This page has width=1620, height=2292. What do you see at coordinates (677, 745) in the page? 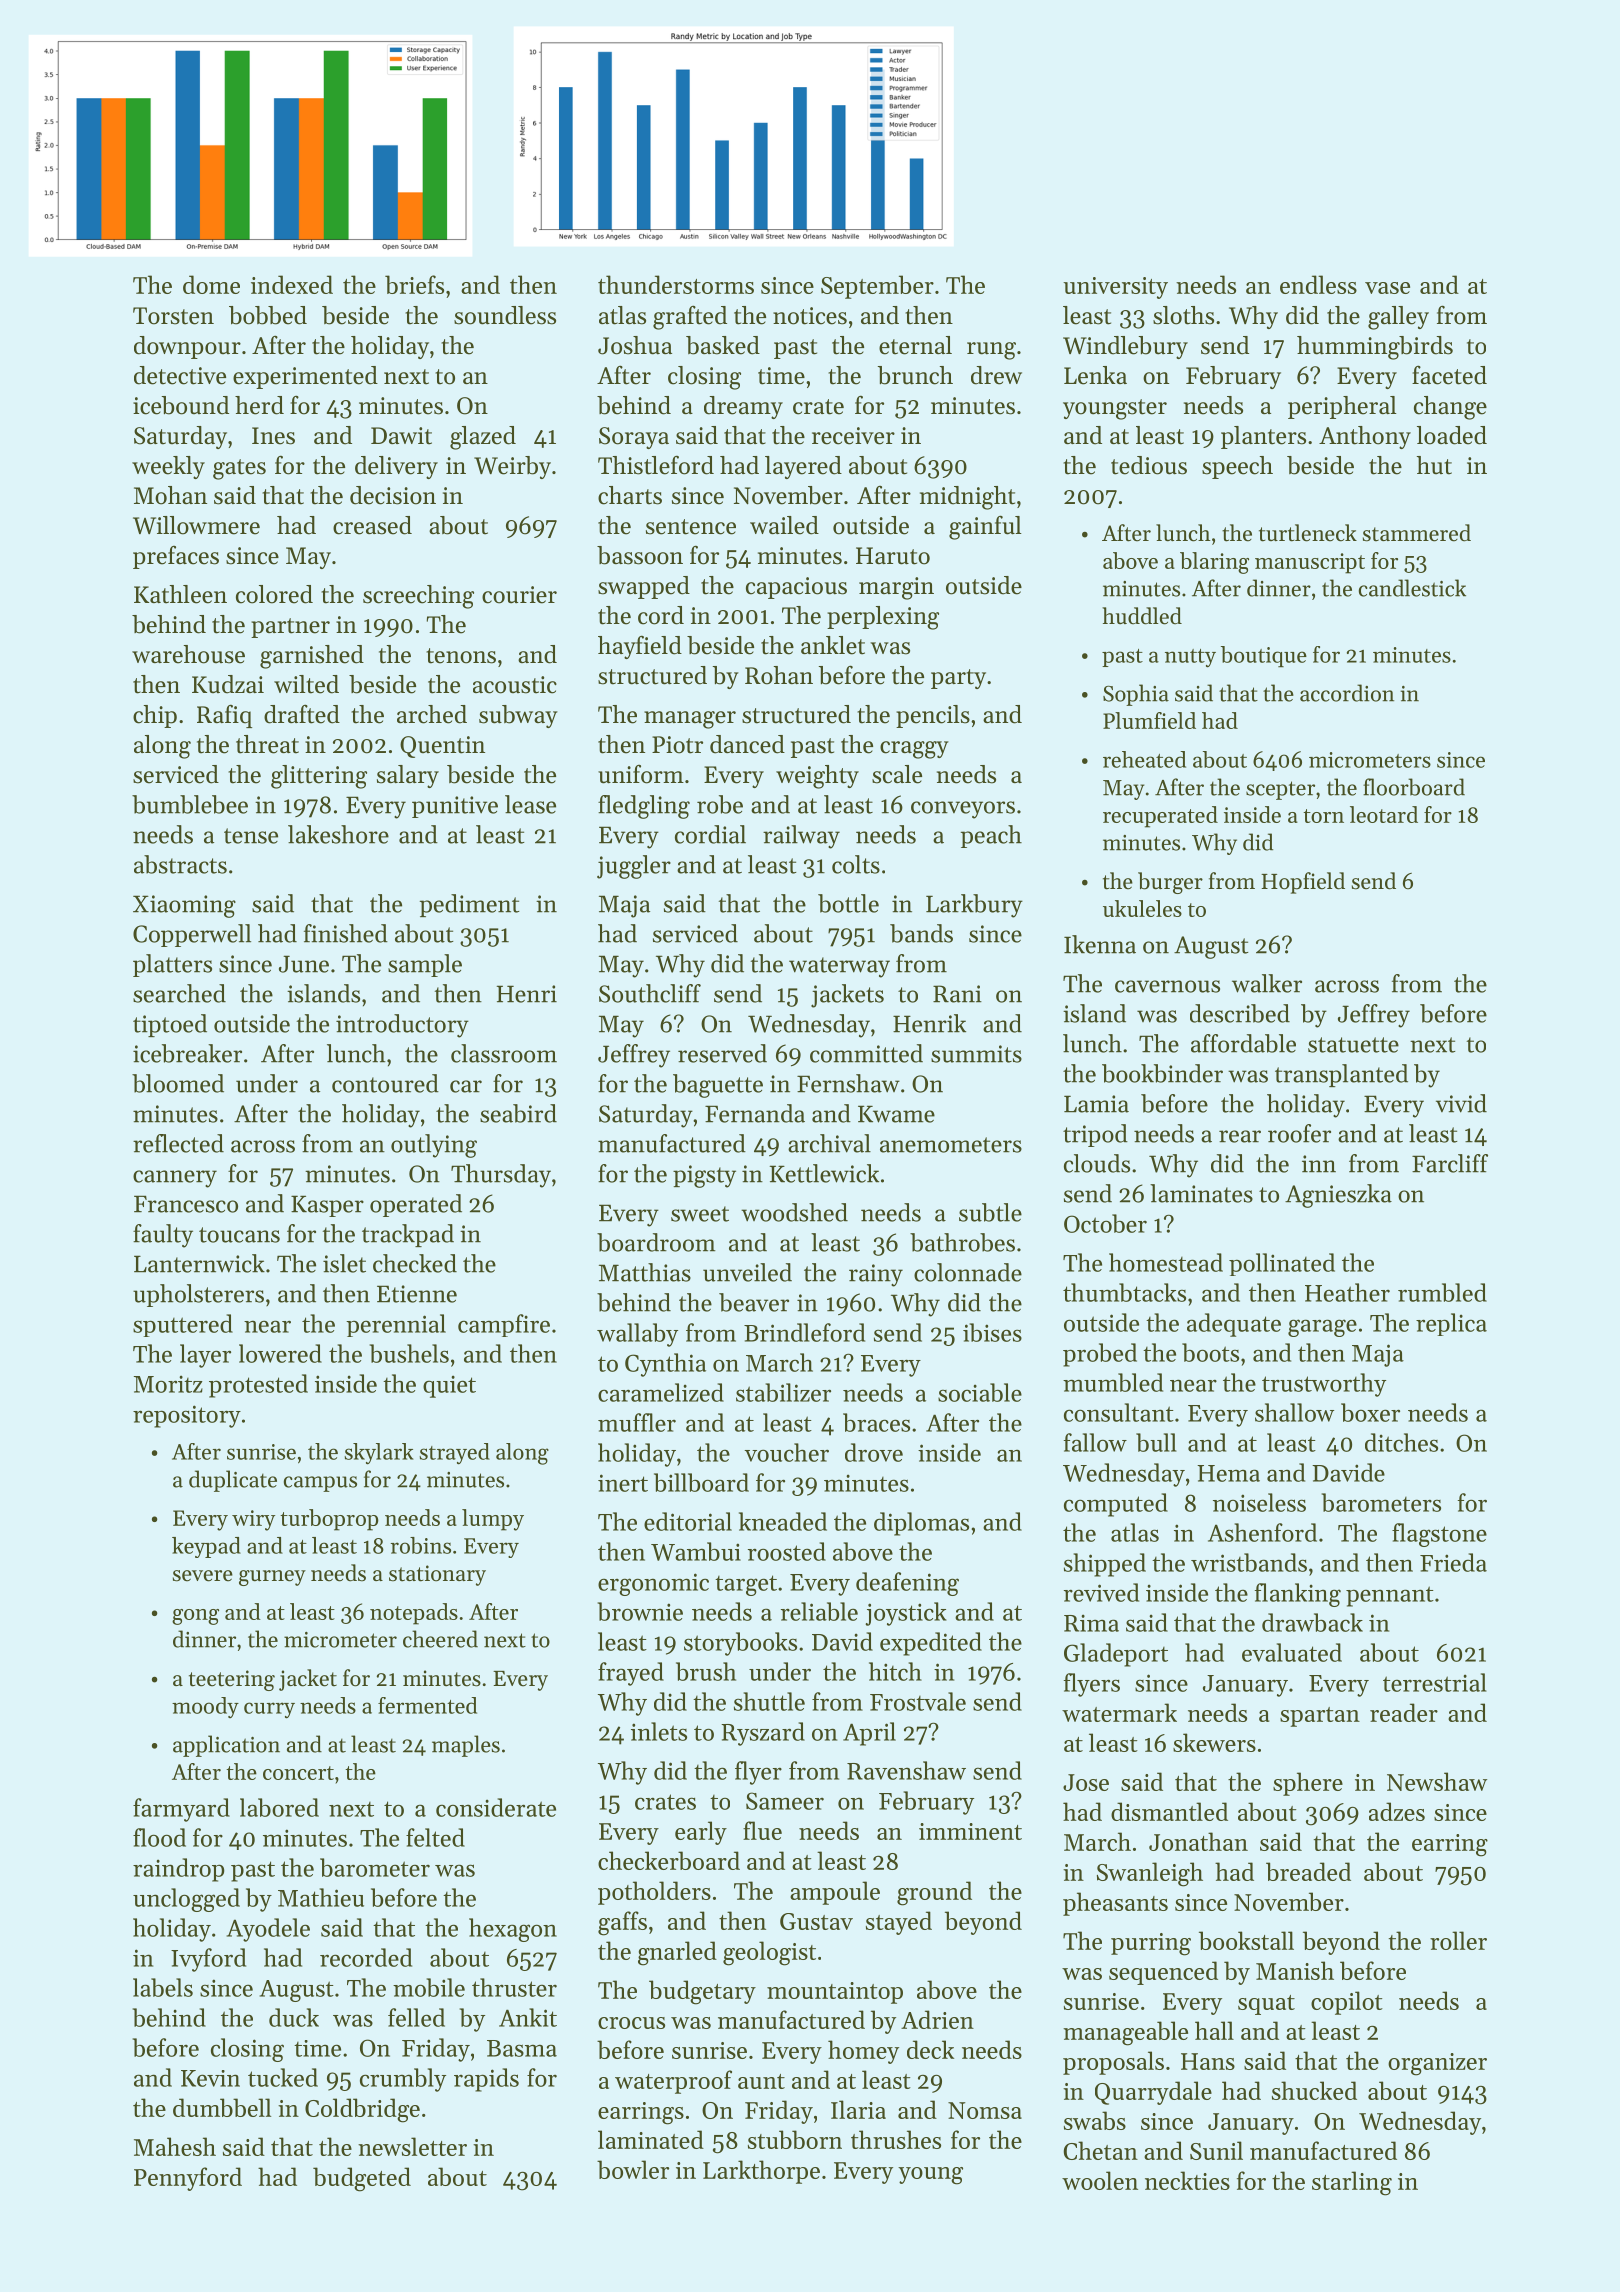
I see `Piotr` at bounding box center [677, 745].
